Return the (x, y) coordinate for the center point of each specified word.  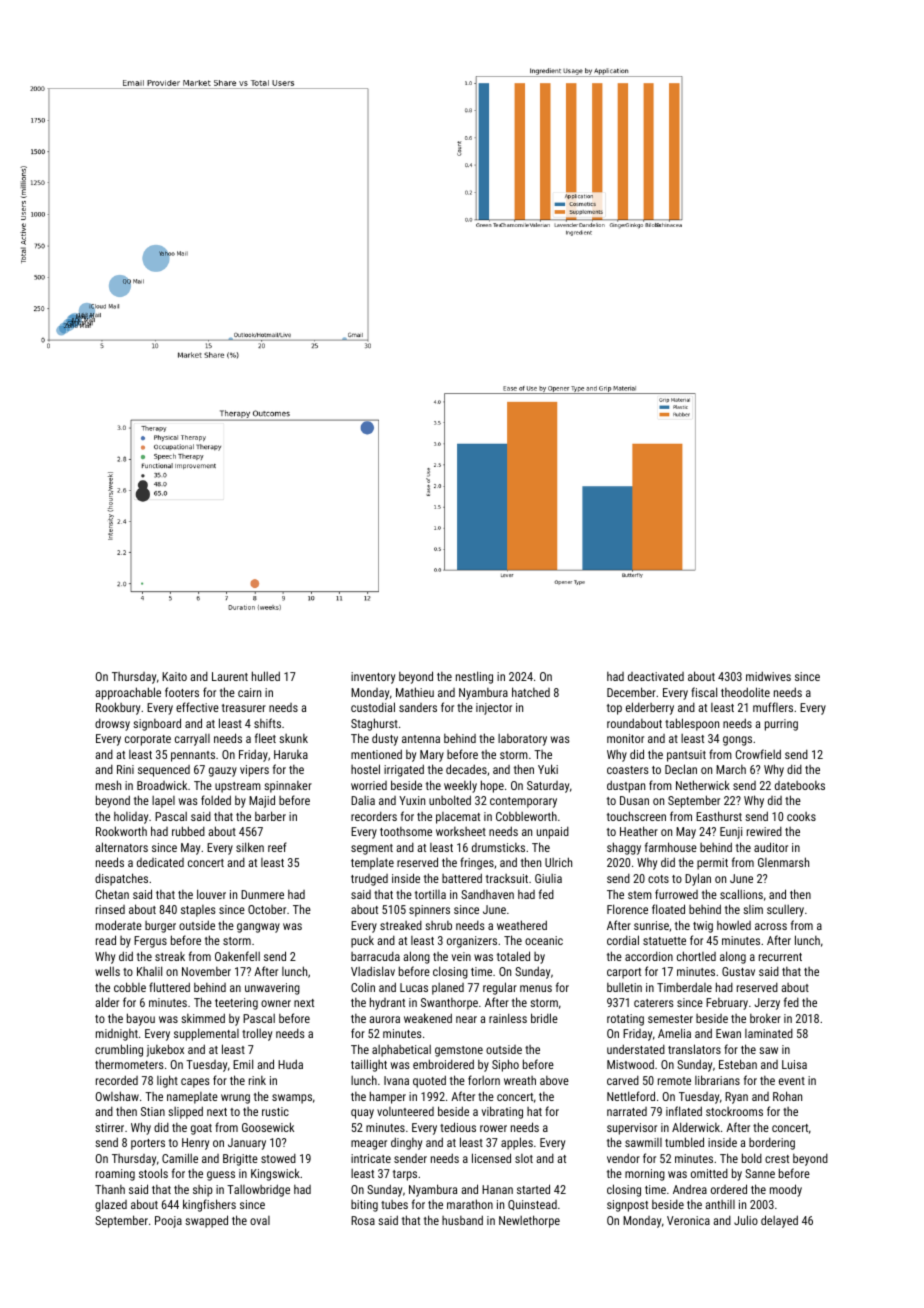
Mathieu (415, 692)
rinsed (110, 909)
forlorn (484, 1080)
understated (636, 1049)
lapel (163, 802)
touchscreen (636, 816)
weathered (522, 925)
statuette (664, 941)
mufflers (773, 707)
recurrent (780, 957)
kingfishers (209, 1205)
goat (201, 1129)
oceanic (544, 940)
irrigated (404, 770)
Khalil (149, 971)
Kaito (174, 676)
